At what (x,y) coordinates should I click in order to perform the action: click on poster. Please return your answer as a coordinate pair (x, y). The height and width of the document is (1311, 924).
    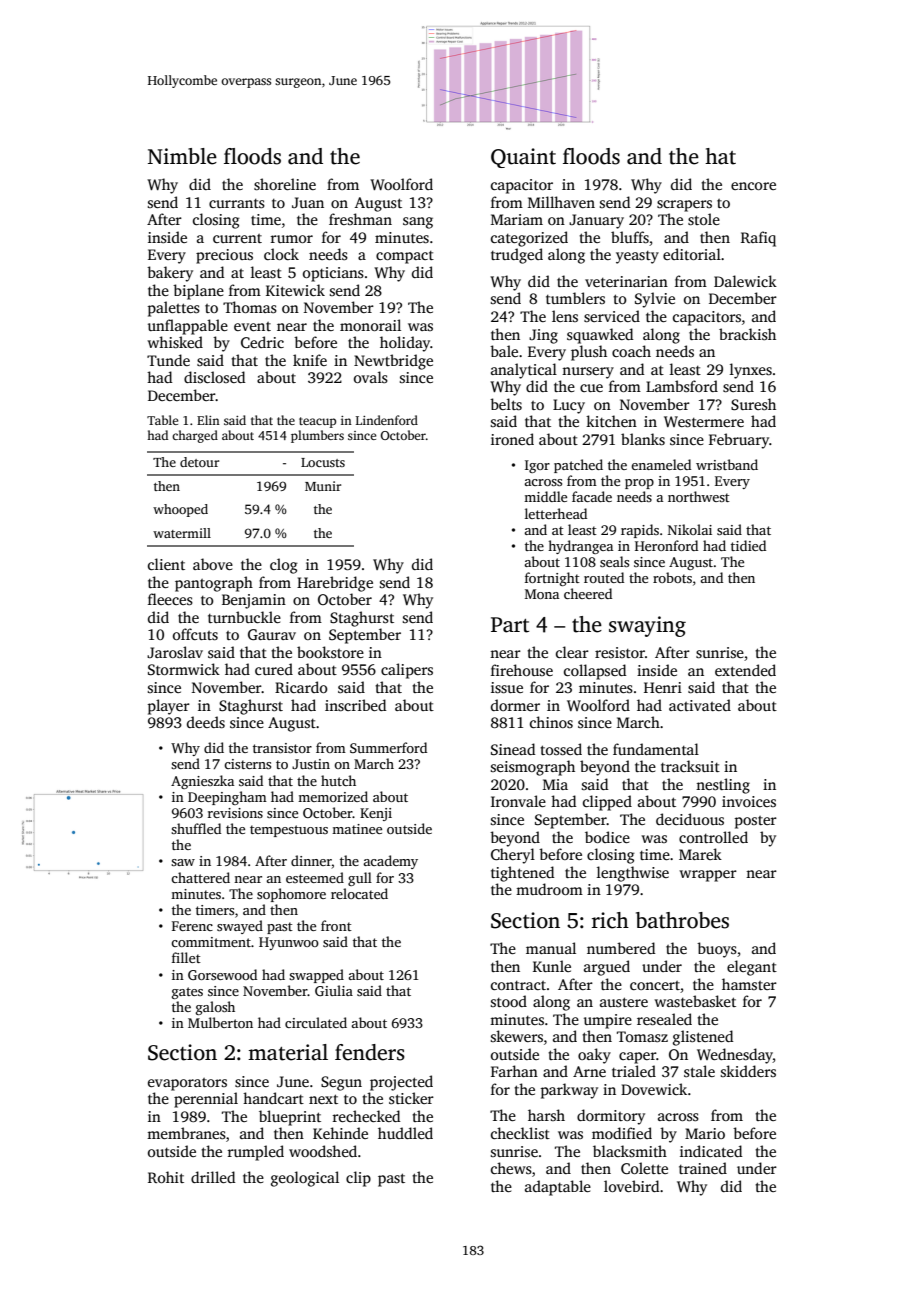
    Looking at the image, I should click on (756, 822).
